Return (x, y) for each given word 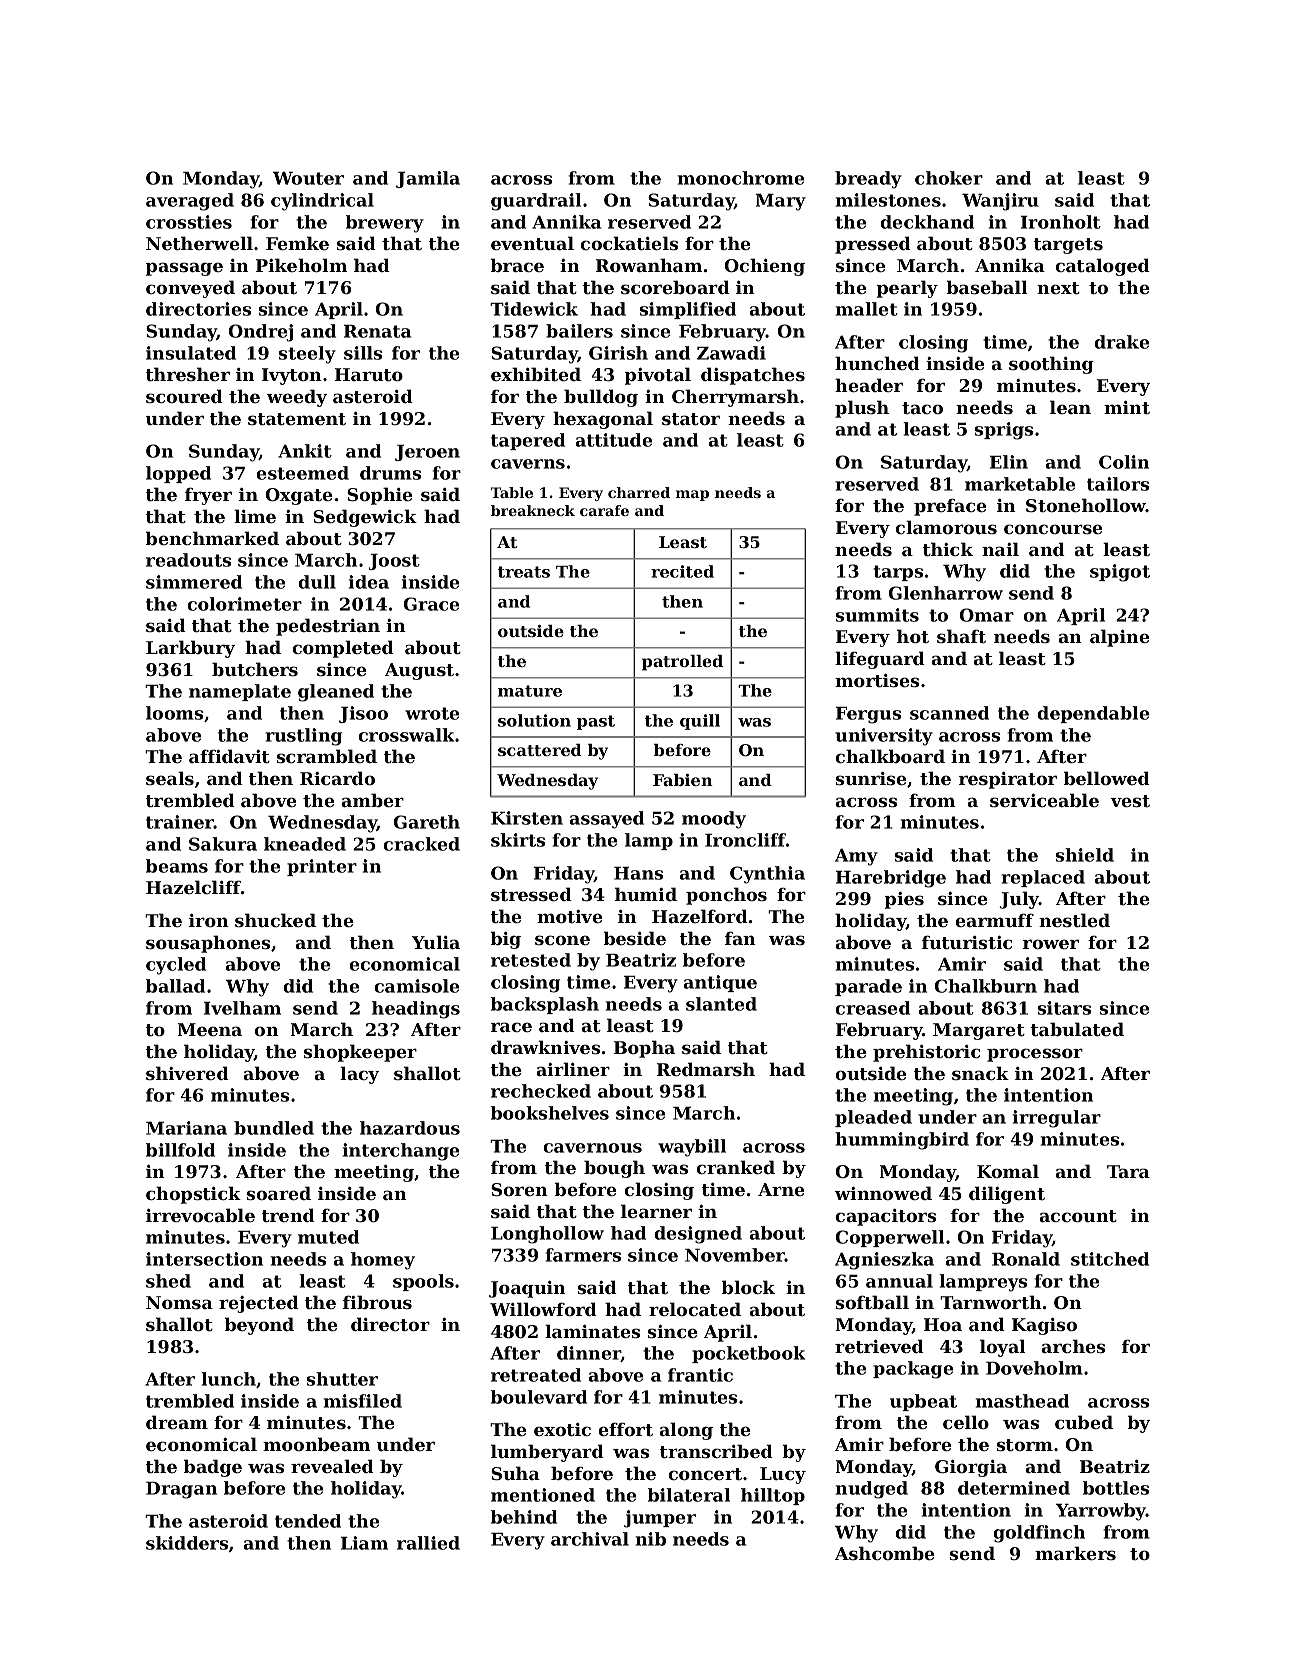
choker (949, 178)
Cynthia (767, 875)
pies (904, 900)
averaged (190, 202)
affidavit (229, 756)
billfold (180, 1150)
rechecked (541, 1091)
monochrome (741, 178)
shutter (342, 1379)
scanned (949, 713)
